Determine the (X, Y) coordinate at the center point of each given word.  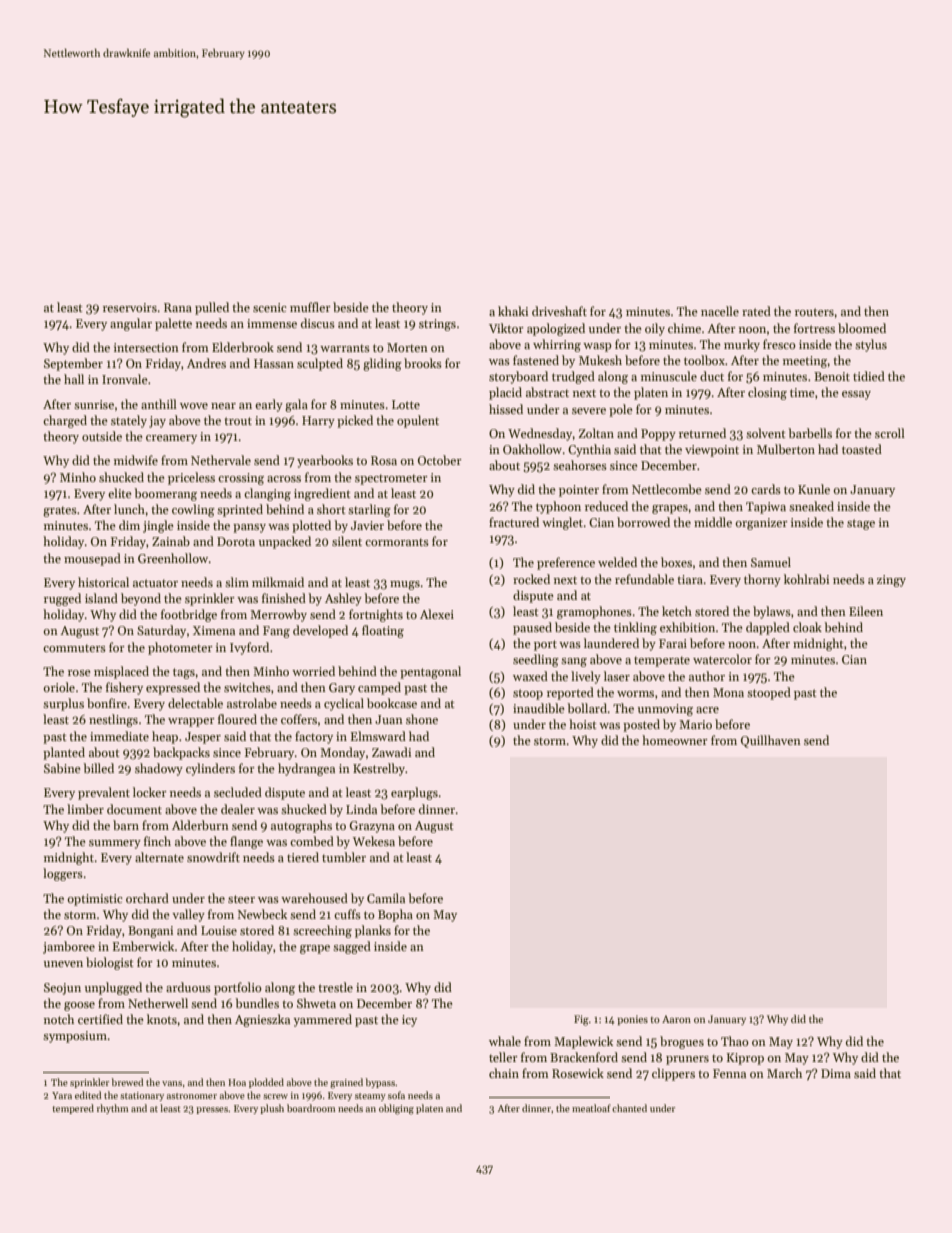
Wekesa (374, 841)
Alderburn (200, 825)
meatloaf (591, 1108)
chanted (629, 1108)
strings (437, 325)
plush (272, 1109)
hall (74, 379)
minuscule (669, 376)
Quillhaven (771, 741)
